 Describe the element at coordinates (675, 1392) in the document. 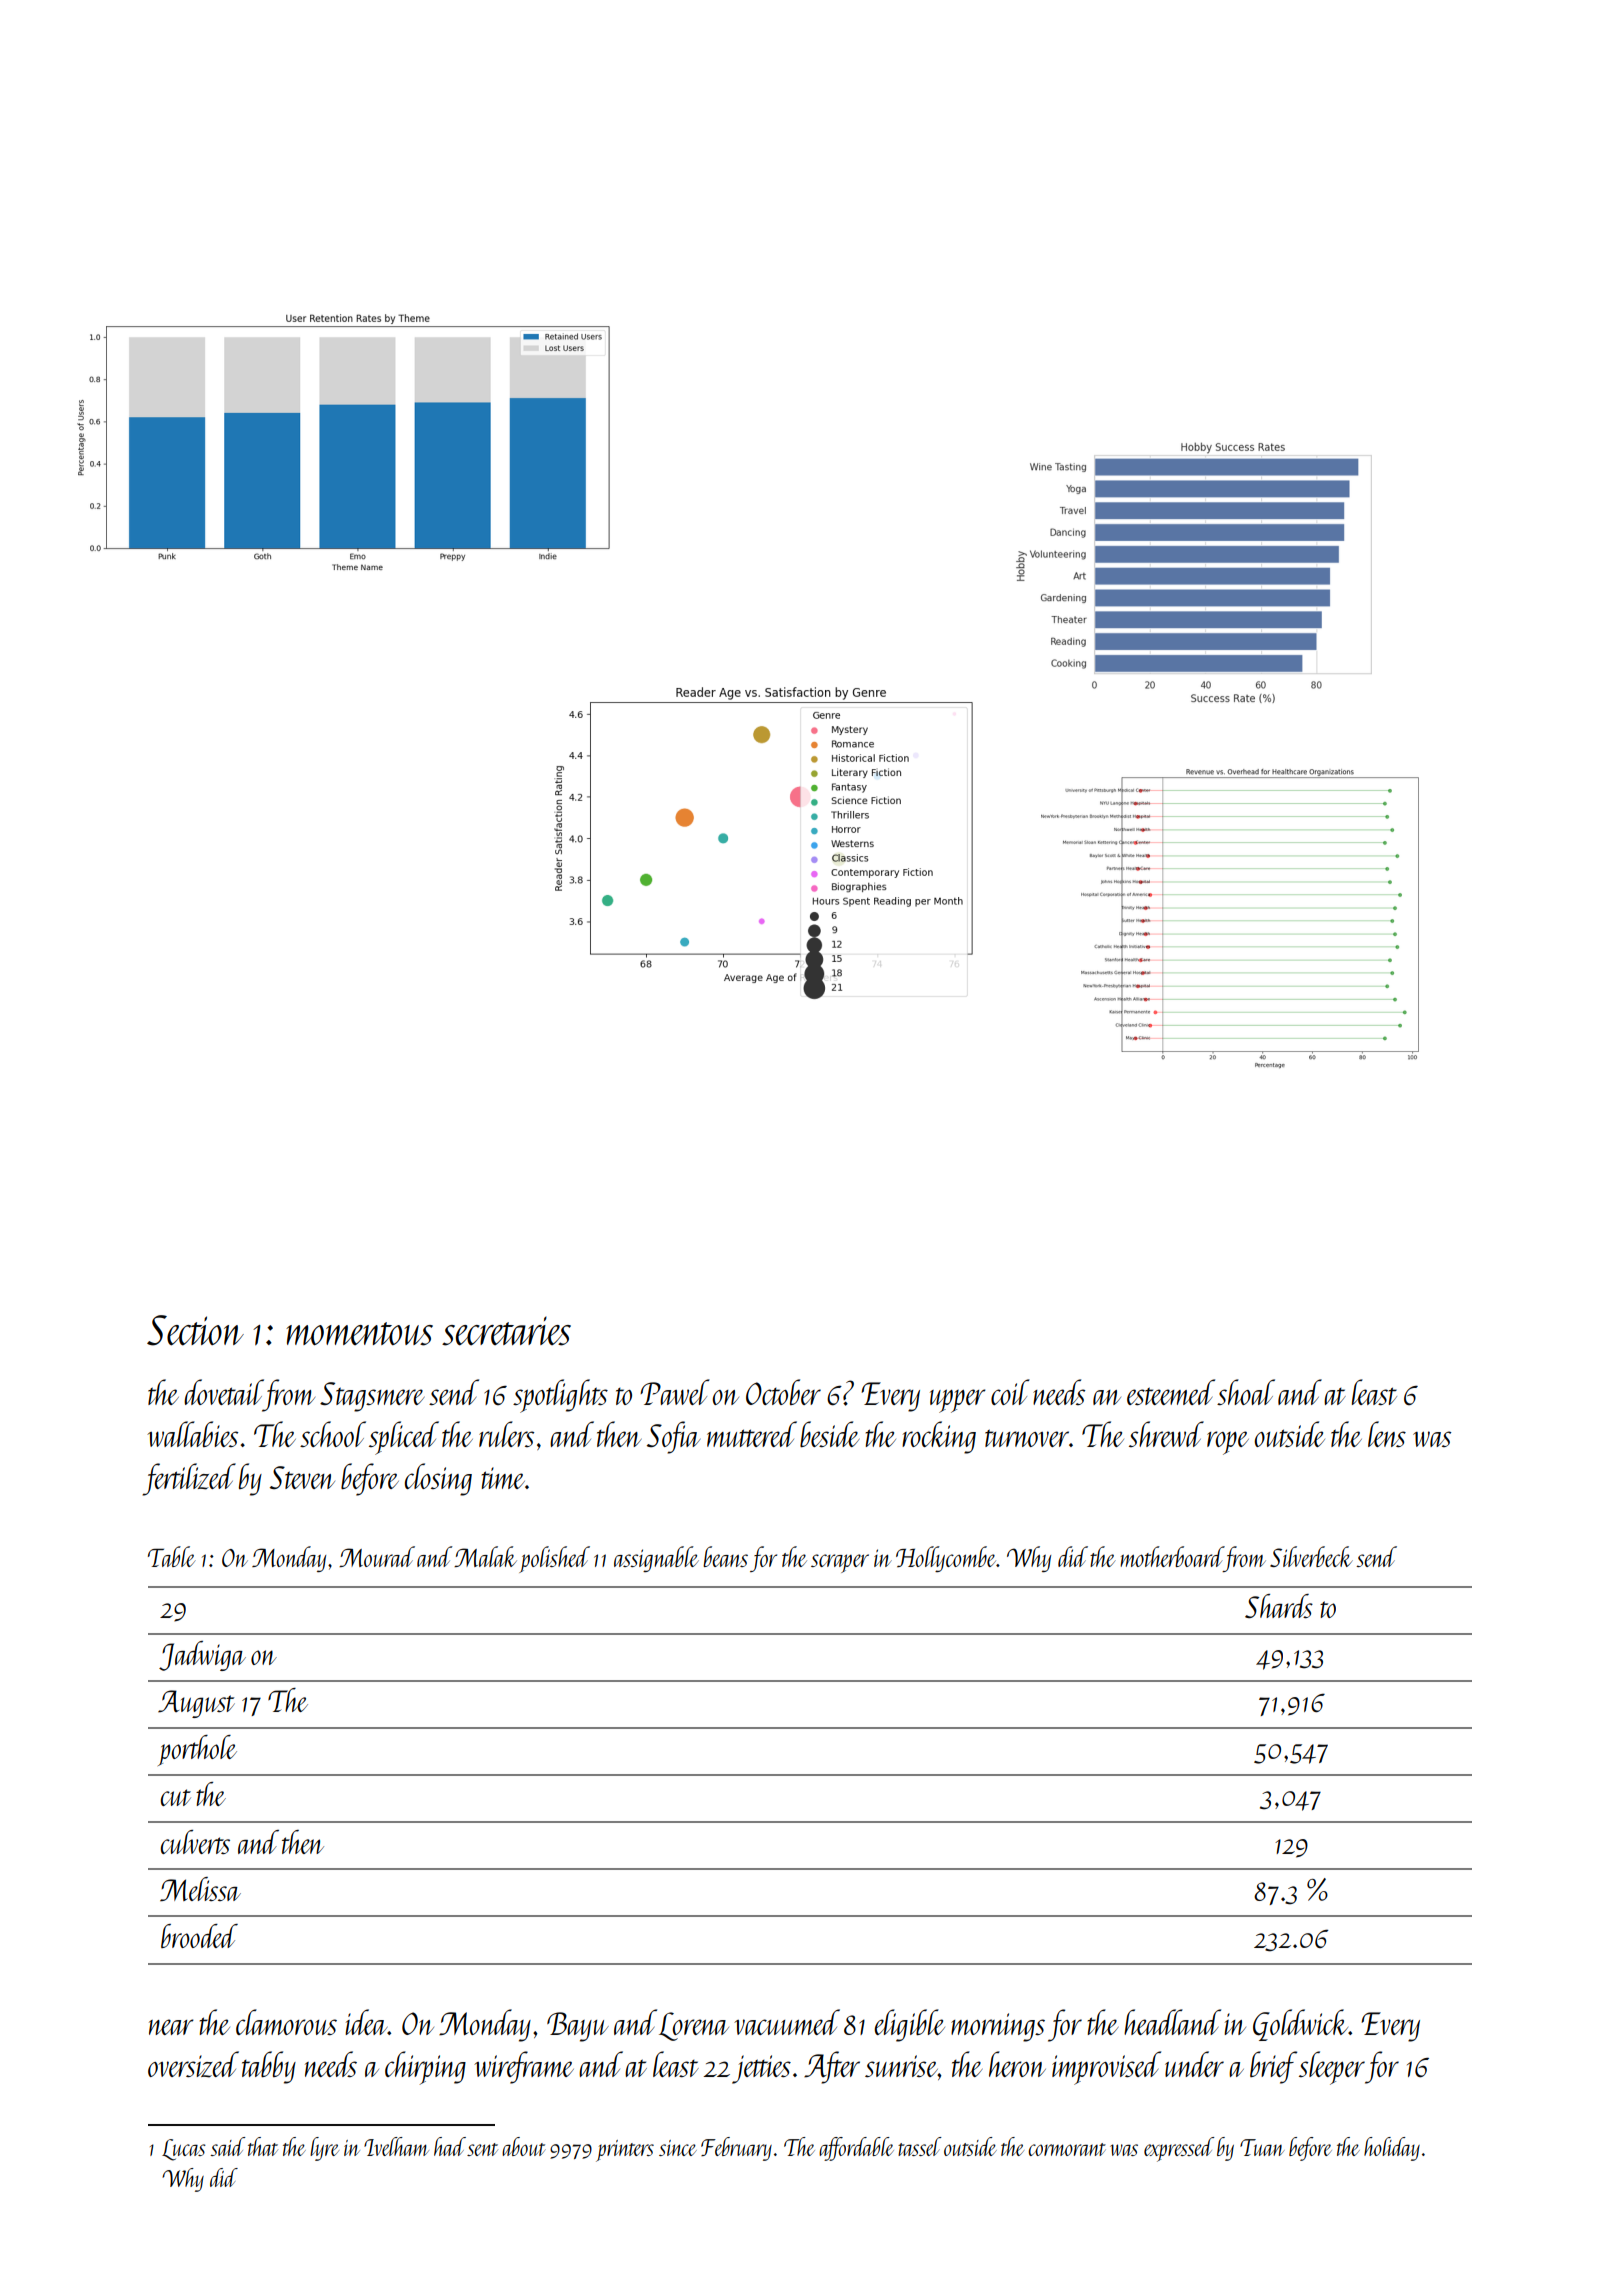

I see `Pawel` at that location.
